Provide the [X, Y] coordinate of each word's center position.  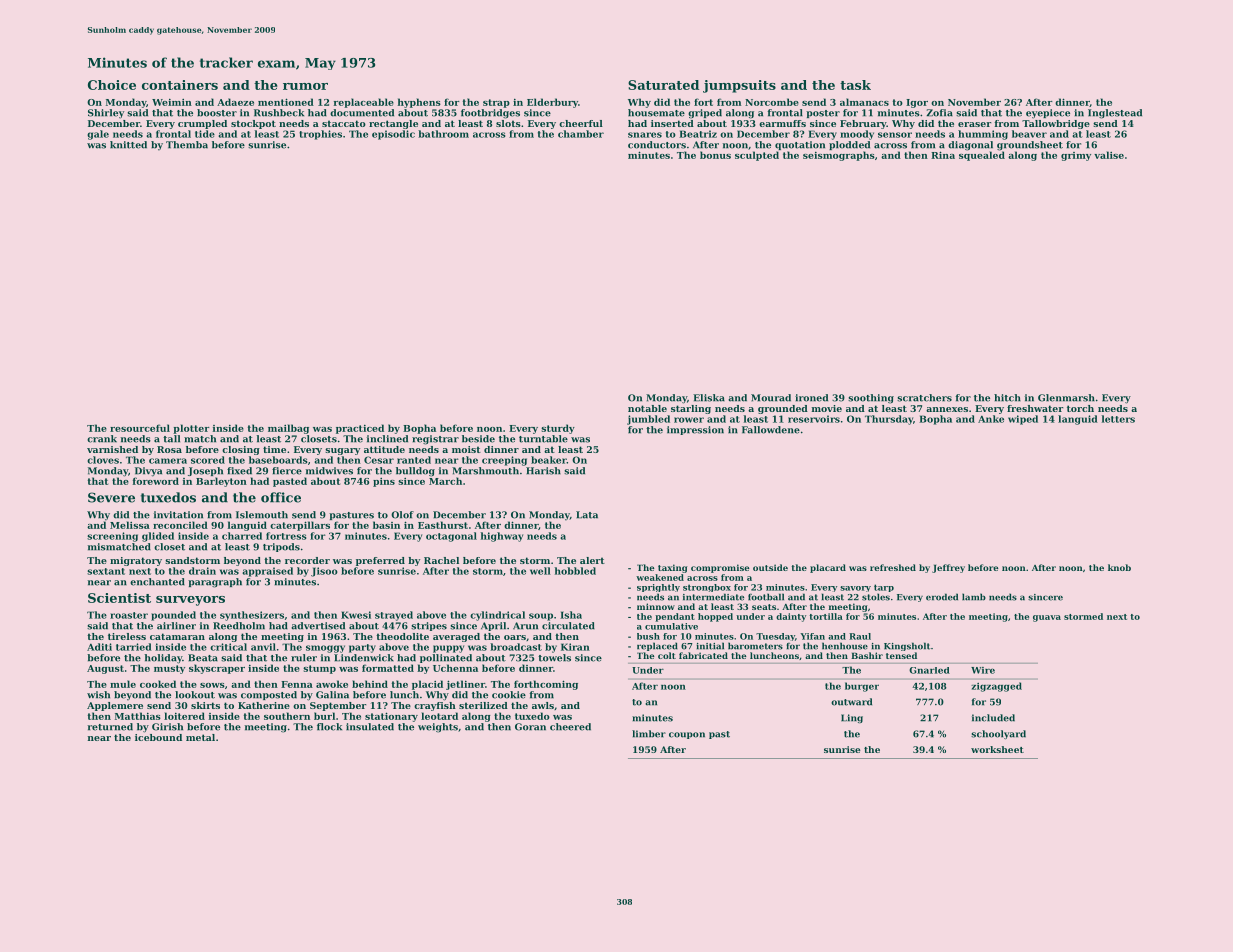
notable [647, 408]
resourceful [140, 428]
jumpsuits [739, 86]
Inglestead [1115, 114]
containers [180, 85]
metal [200, 737]
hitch [1007, 398]
